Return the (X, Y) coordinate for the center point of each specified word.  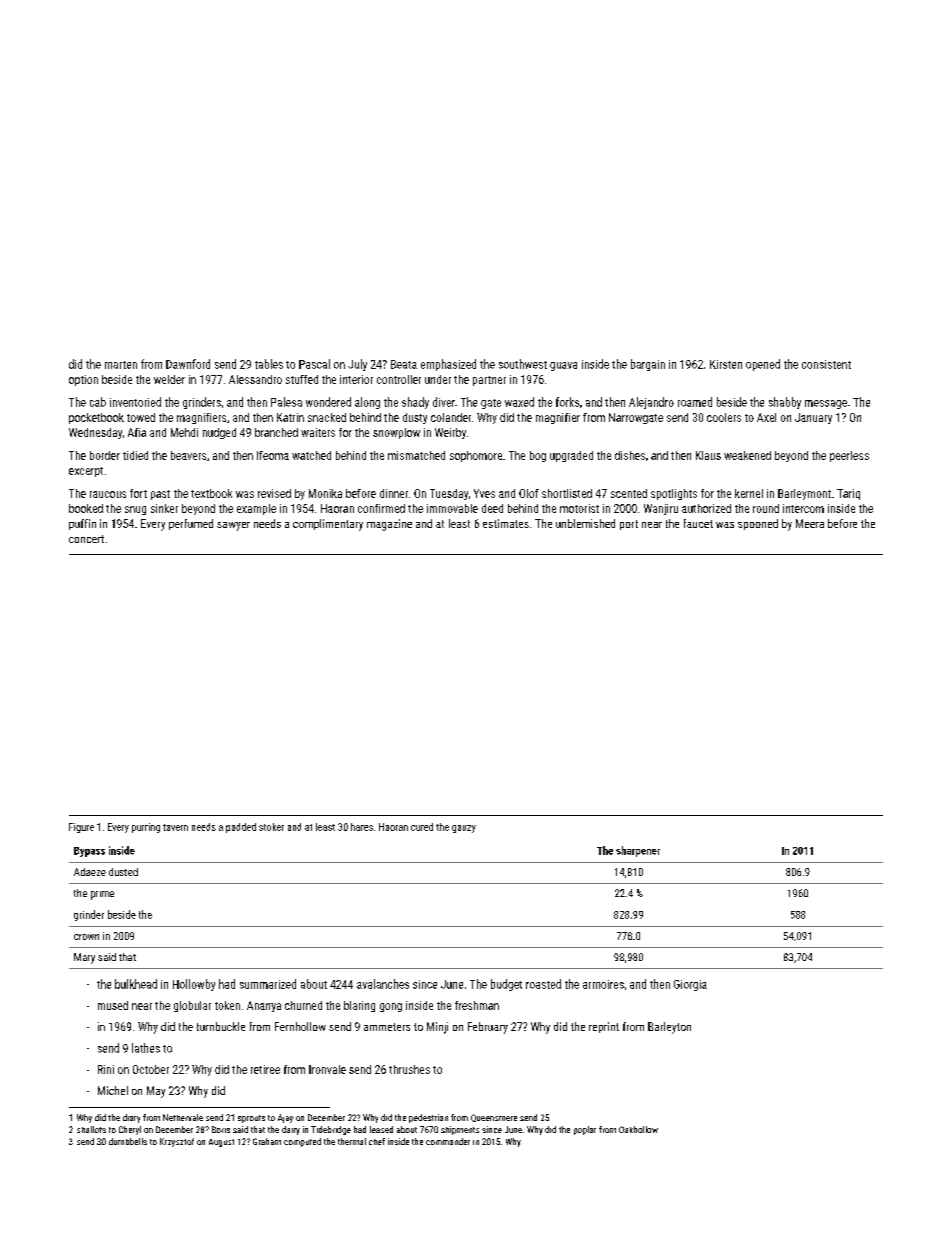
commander (448, 1141)
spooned (758, 524)
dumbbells (128, 1141)
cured (422, 827)
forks (567, 402)
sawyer (233, 526)
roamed (695, 402)
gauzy (464, 829)
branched (276, 432)
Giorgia (690, 985)
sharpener (638, 851)
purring (146, 828)
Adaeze (90, 872)
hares (362, 827)
